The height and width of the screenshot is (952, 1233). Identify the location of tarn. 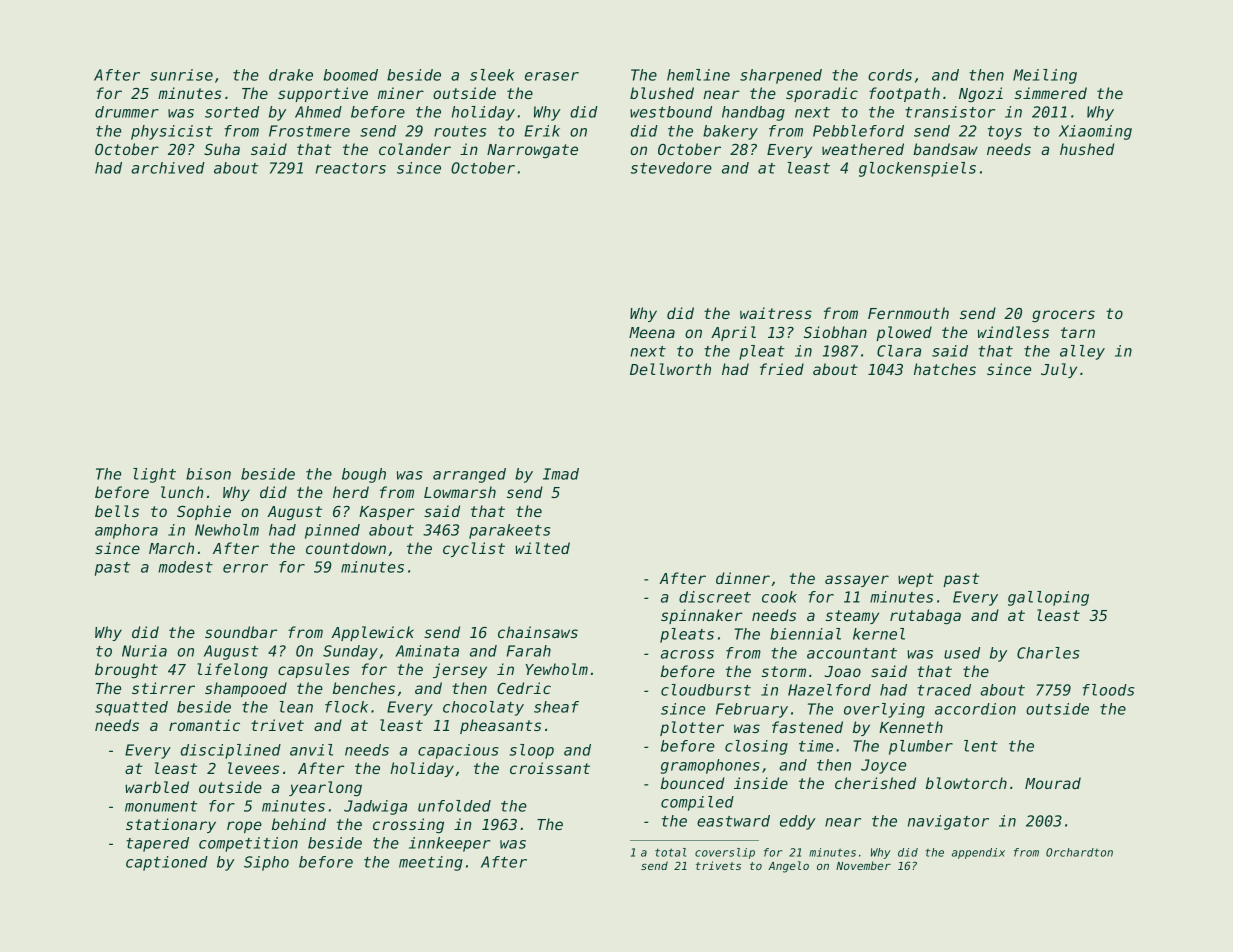
(1078, 332).
